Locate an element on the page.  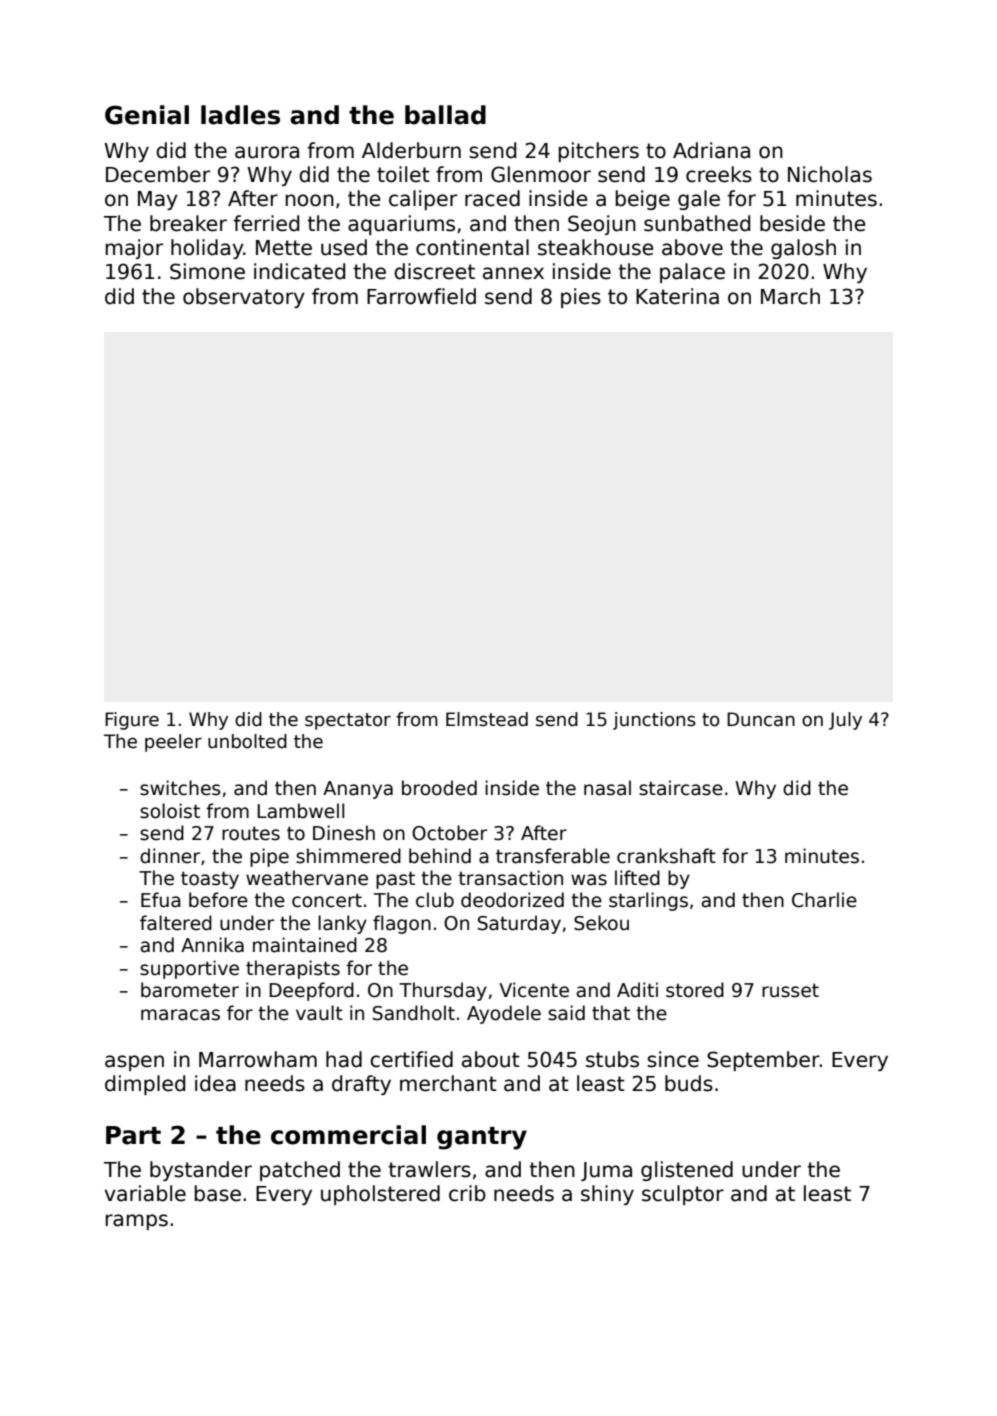
base is located at coordinates (218, 1193).
